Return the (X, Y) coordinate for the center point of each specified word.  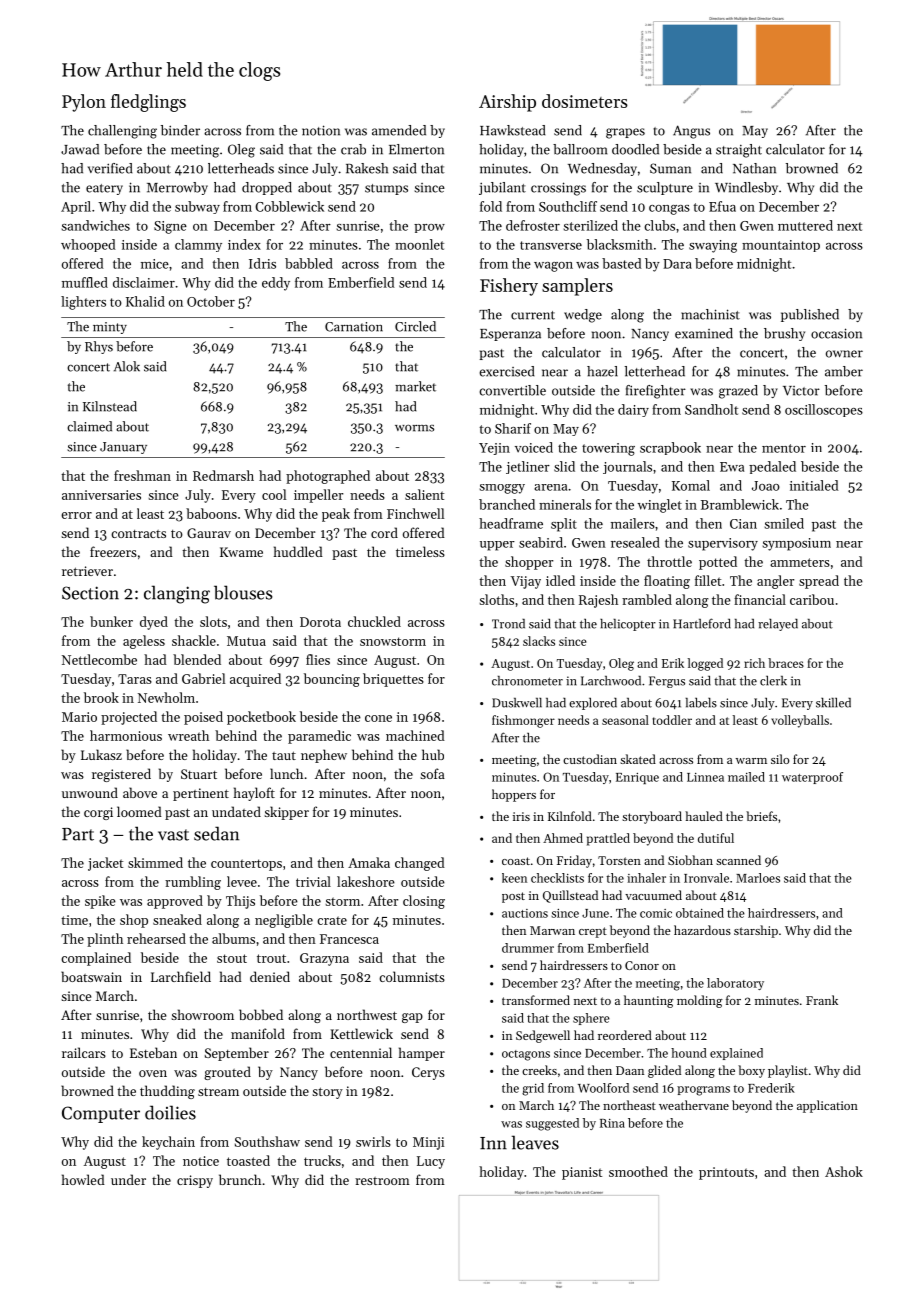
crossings (558, 189)
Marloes (758, 878)
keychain (168, 1143)
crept (593, 932)
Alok (127, 366)
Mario (79, 717)
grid (533, 1089)
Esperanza (510, 335)
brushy (784, 334)
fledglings (148, 103)
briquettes (393, 680)
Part (78, 834)
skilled (833, 703)
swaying (713, 246)
